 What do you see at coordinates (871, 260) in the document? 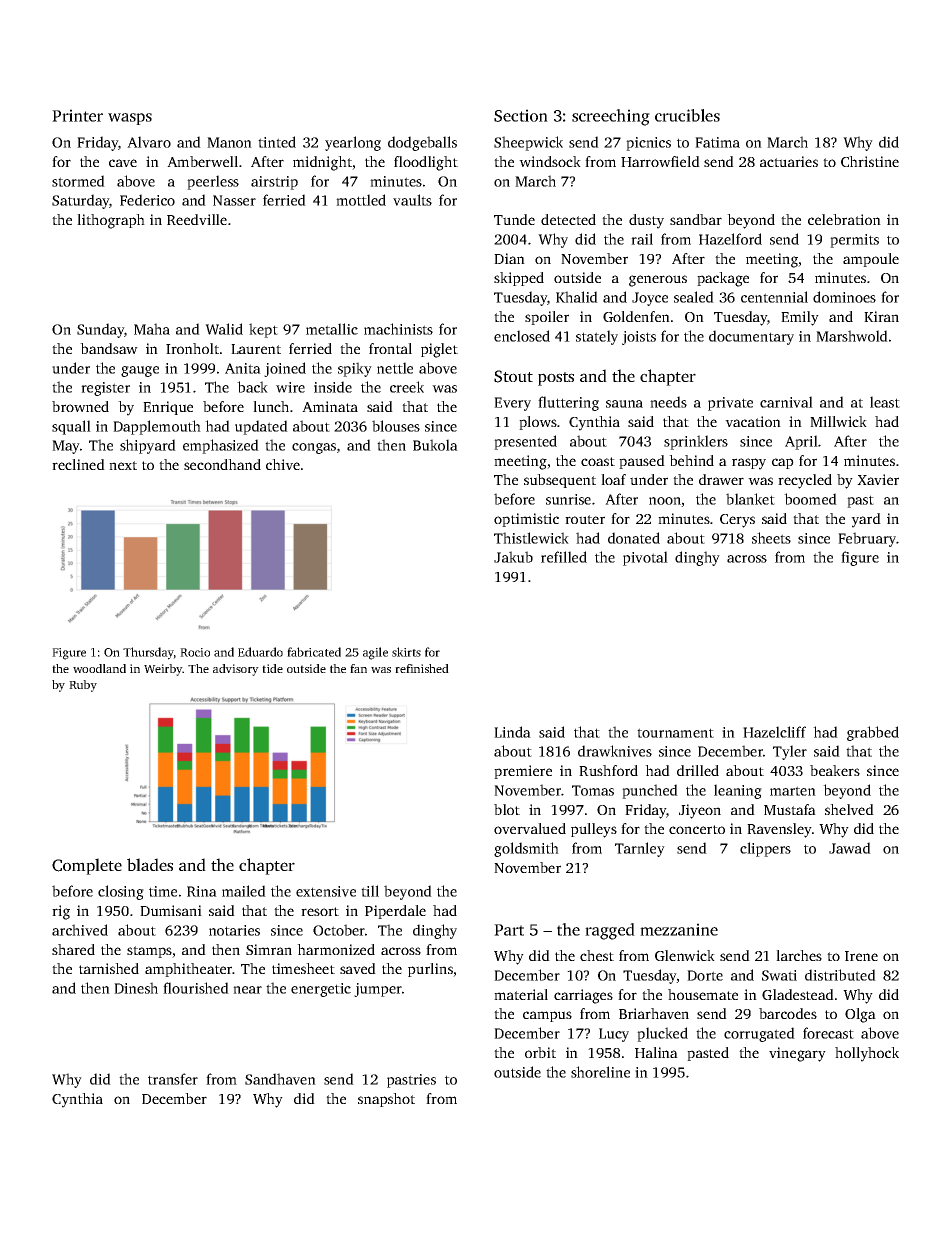
I see `ampoule` at bounding box center [871, 260].
